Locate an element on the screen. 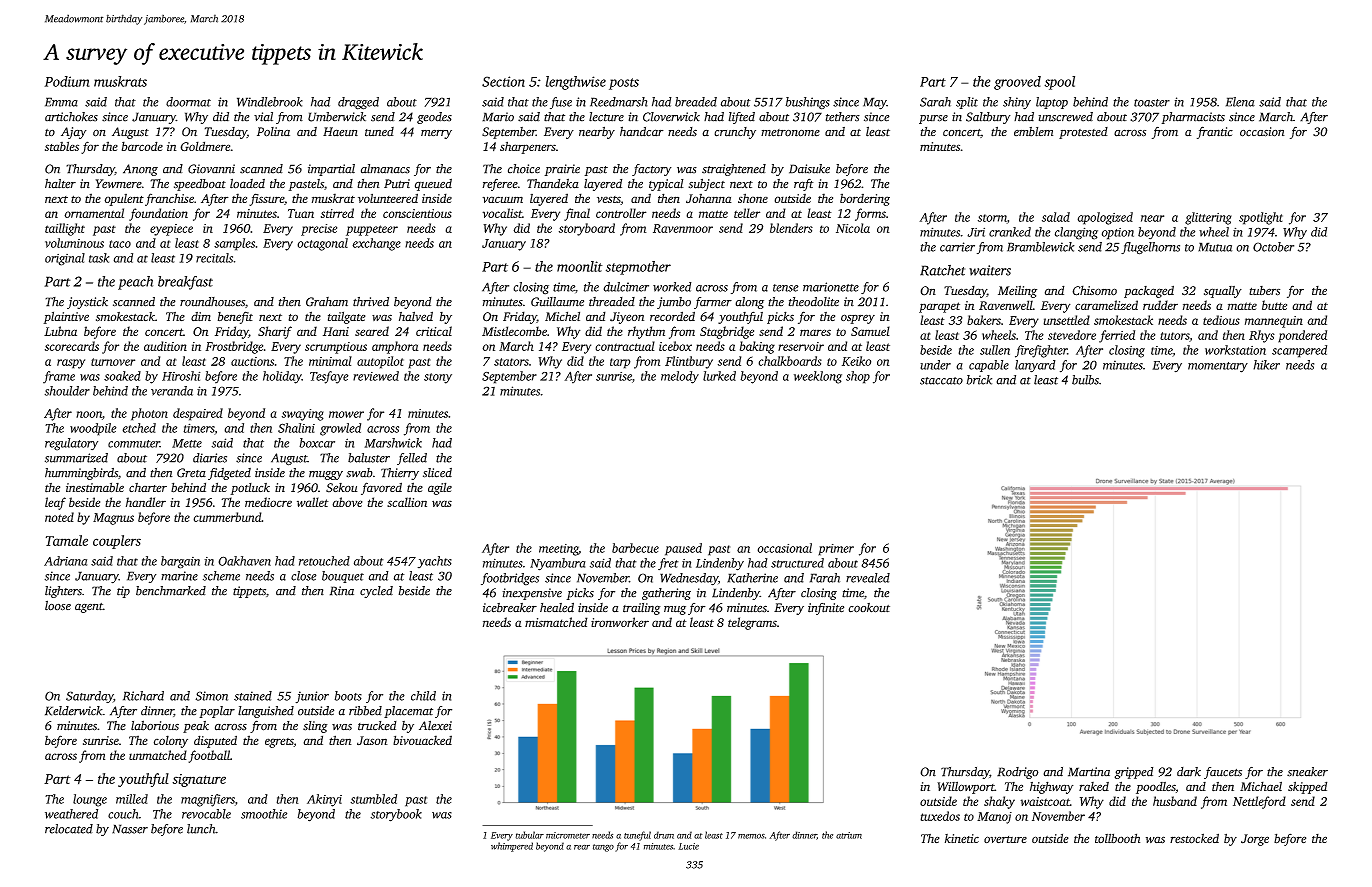 Image resolution: width=1372 pixels, height=887 pixels. bulbs is located at coordinates (1085, 380).
